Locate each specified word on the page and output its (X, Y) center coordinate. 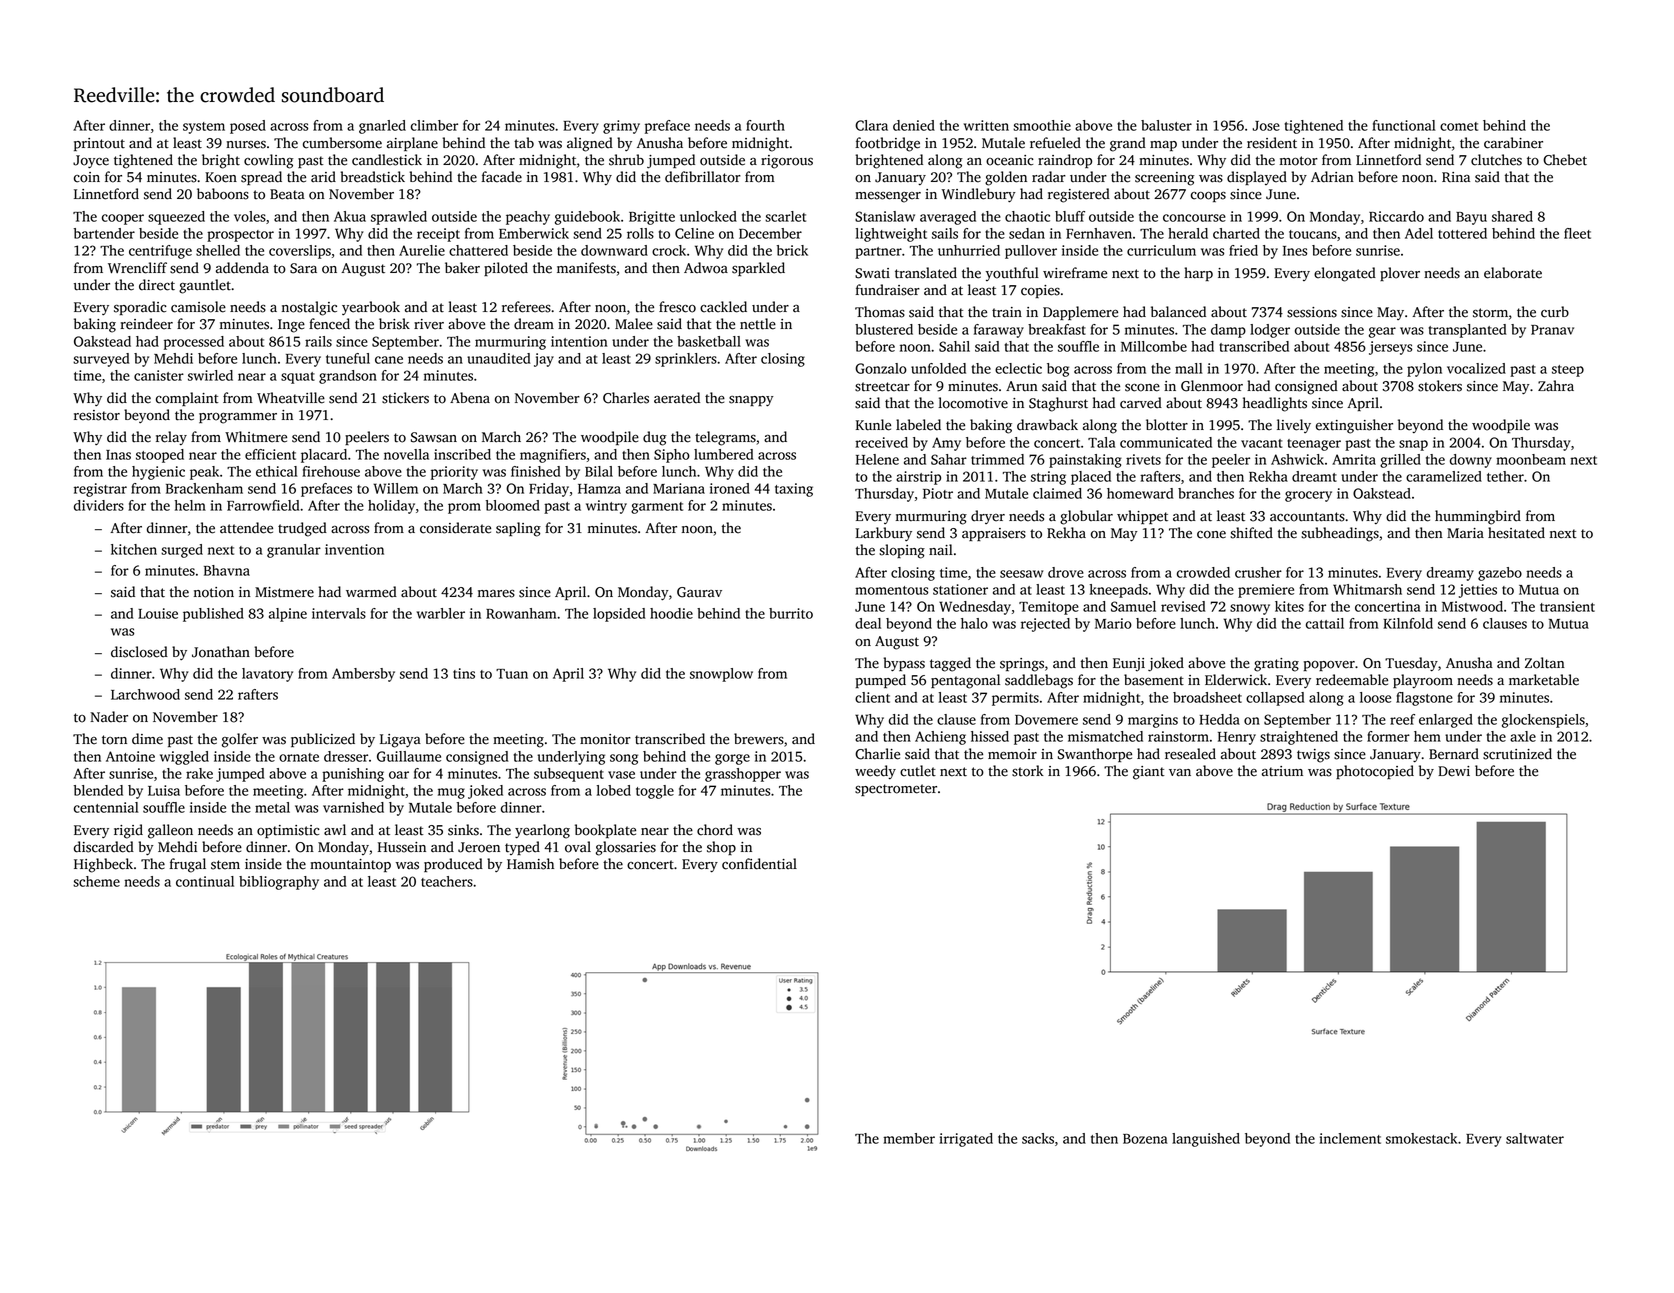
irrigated (966, 1140)
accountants (1307, 517)
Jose (1266, 126)
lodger (1270, 331)
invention (354, 549)
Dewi (1454, 771)
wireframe (1075, 273)
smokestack (1421, 1138)
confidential (759, 864)
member (909, 1138)
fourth (765, 125)
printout (99, 144)
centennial (106, 807)
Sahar (949, 459)
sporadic (140, 308)
